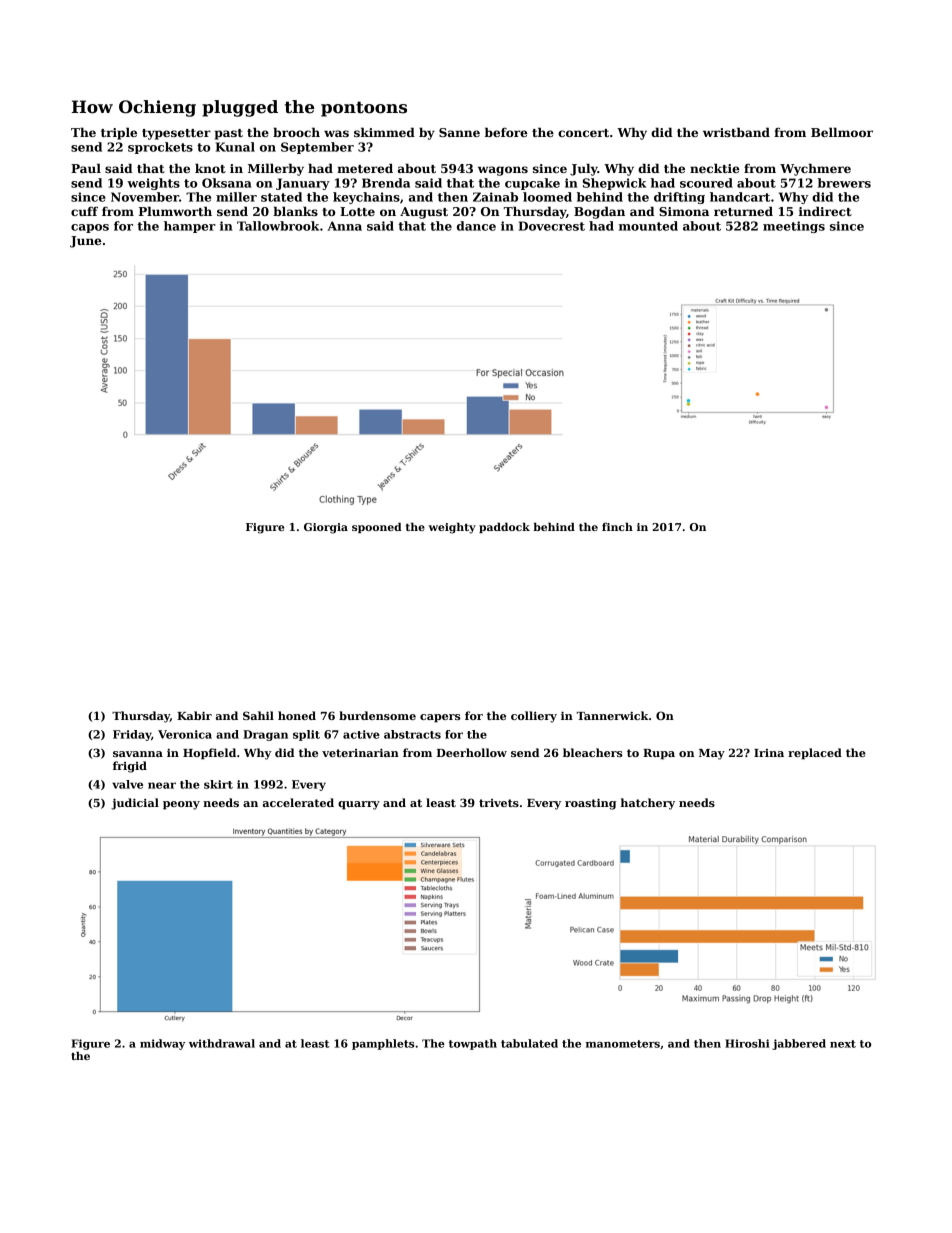  Describe the element at coordinates (617, 527) in the document. I see `finch` at that location.
